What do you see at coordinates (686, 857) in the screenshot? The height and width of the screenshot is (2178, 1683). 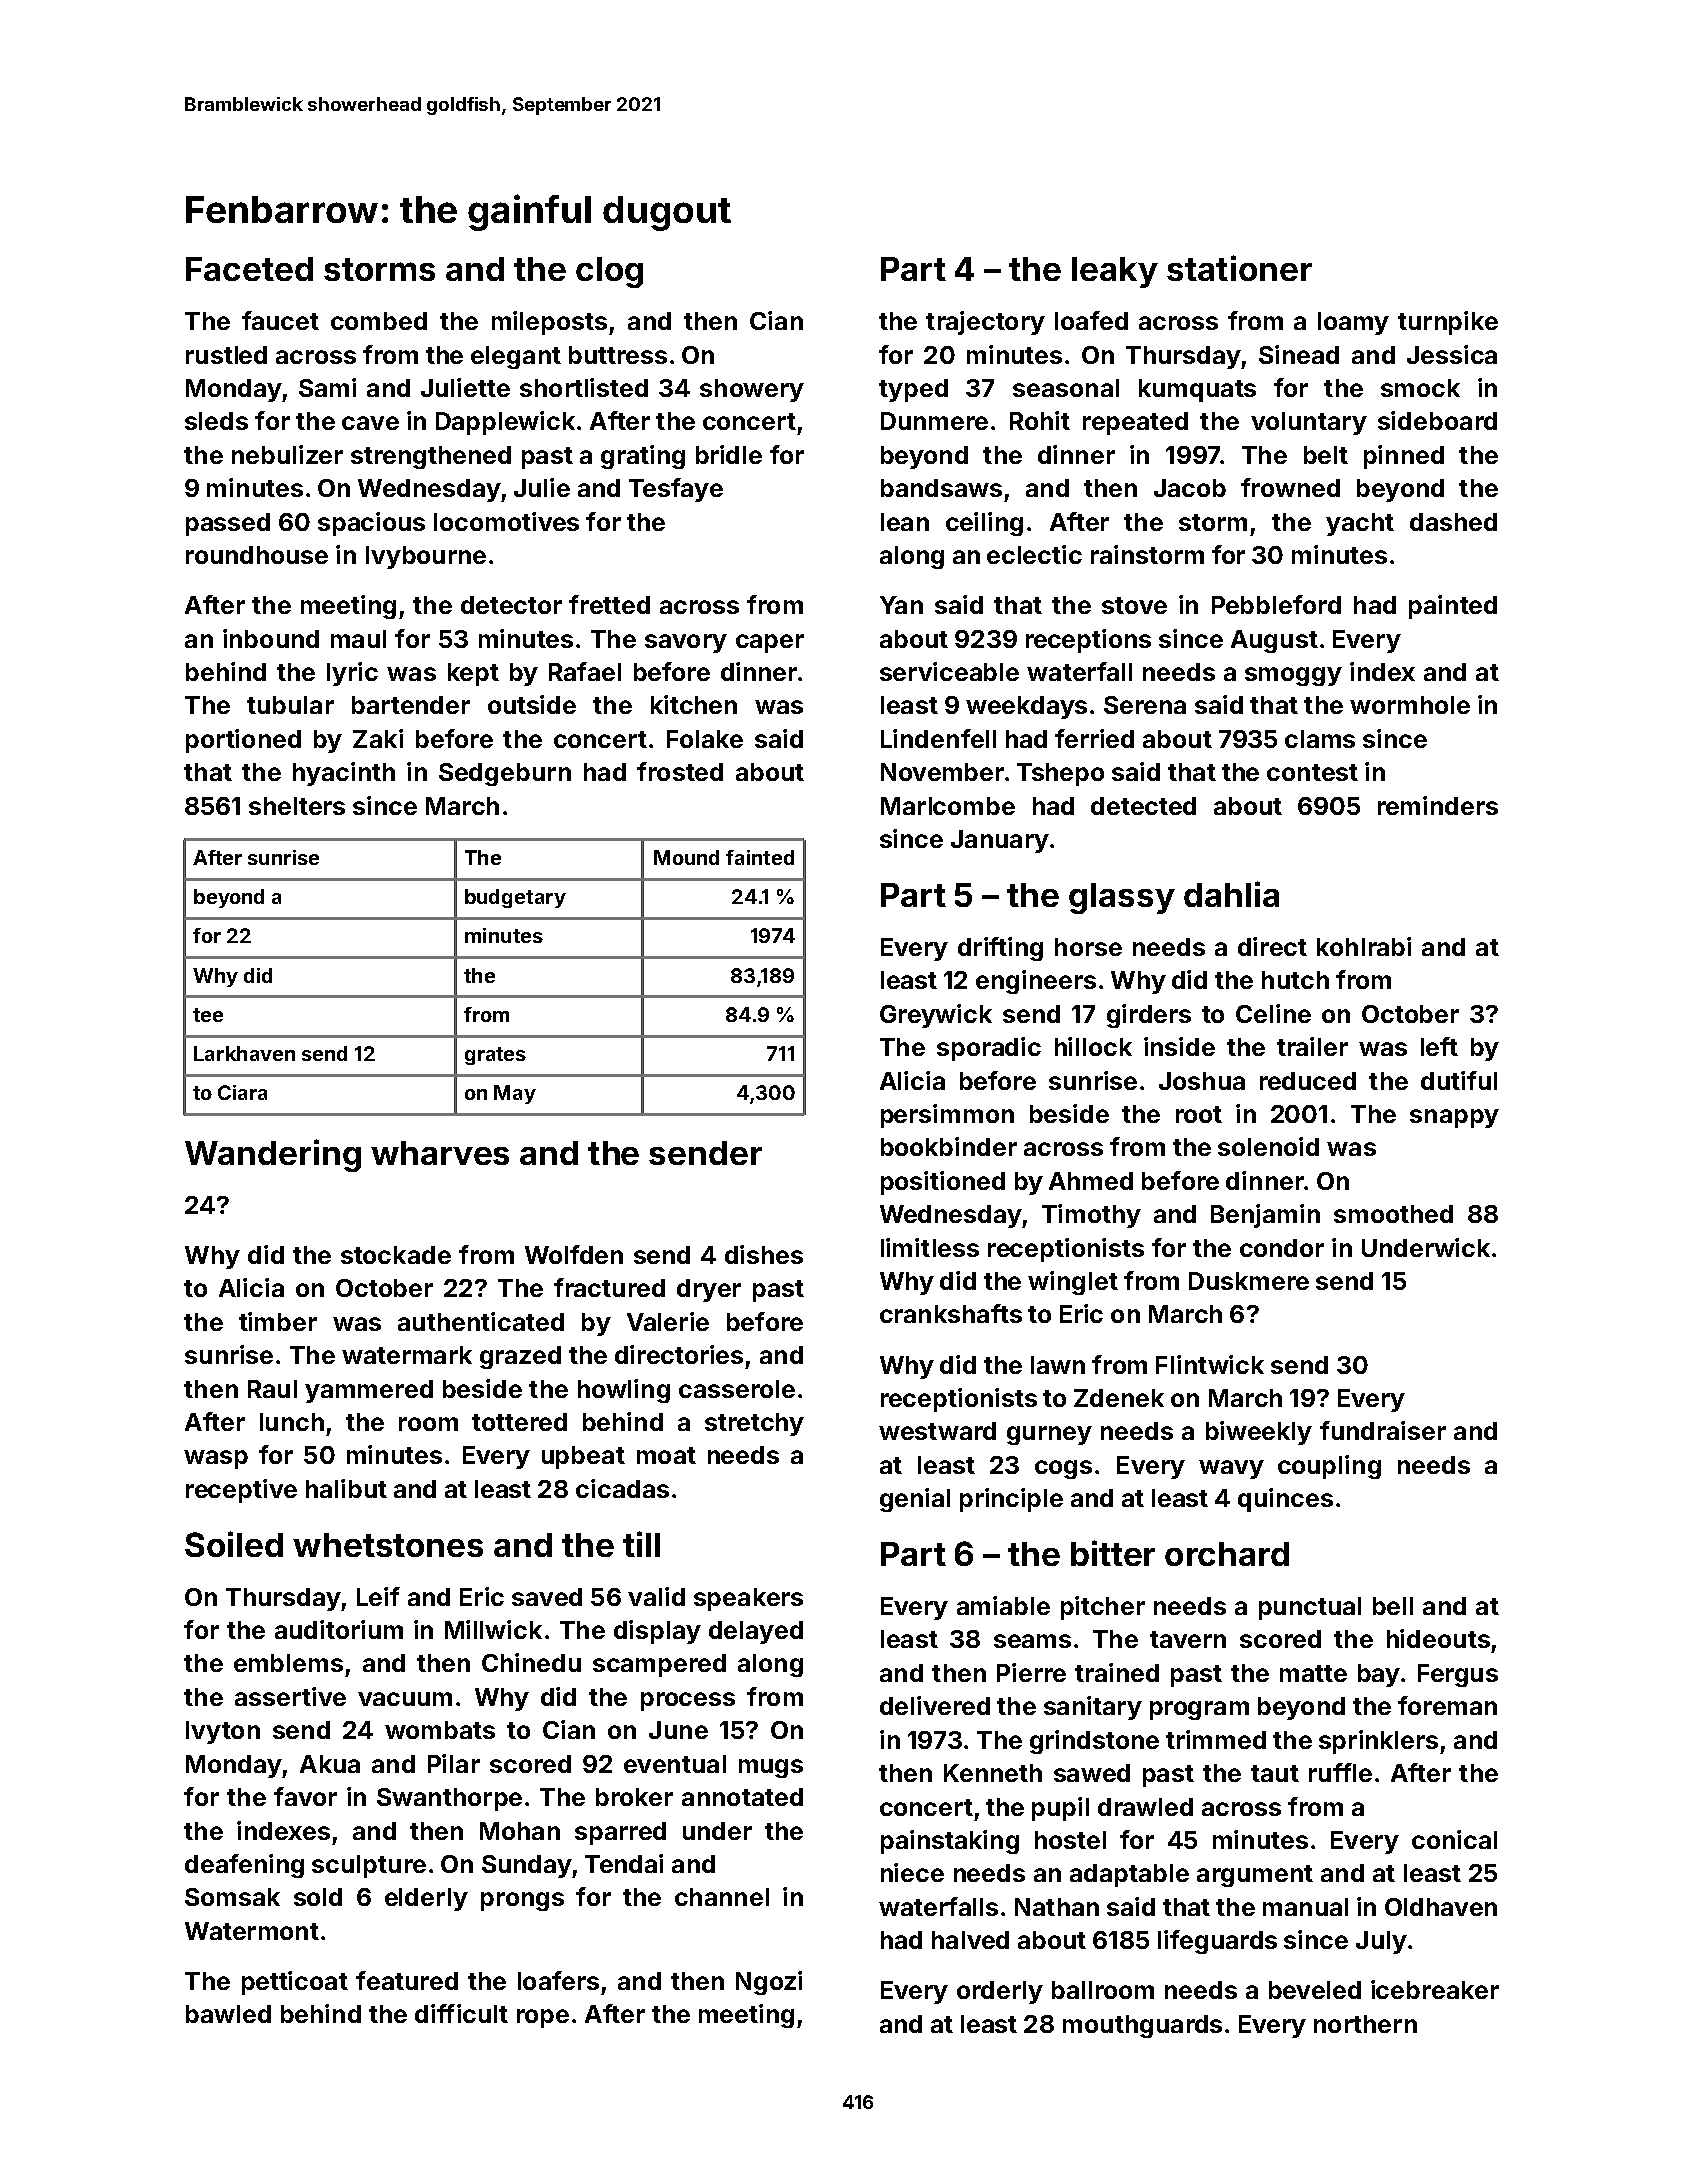 I see `Mound` at bounding box center [686, 857].
